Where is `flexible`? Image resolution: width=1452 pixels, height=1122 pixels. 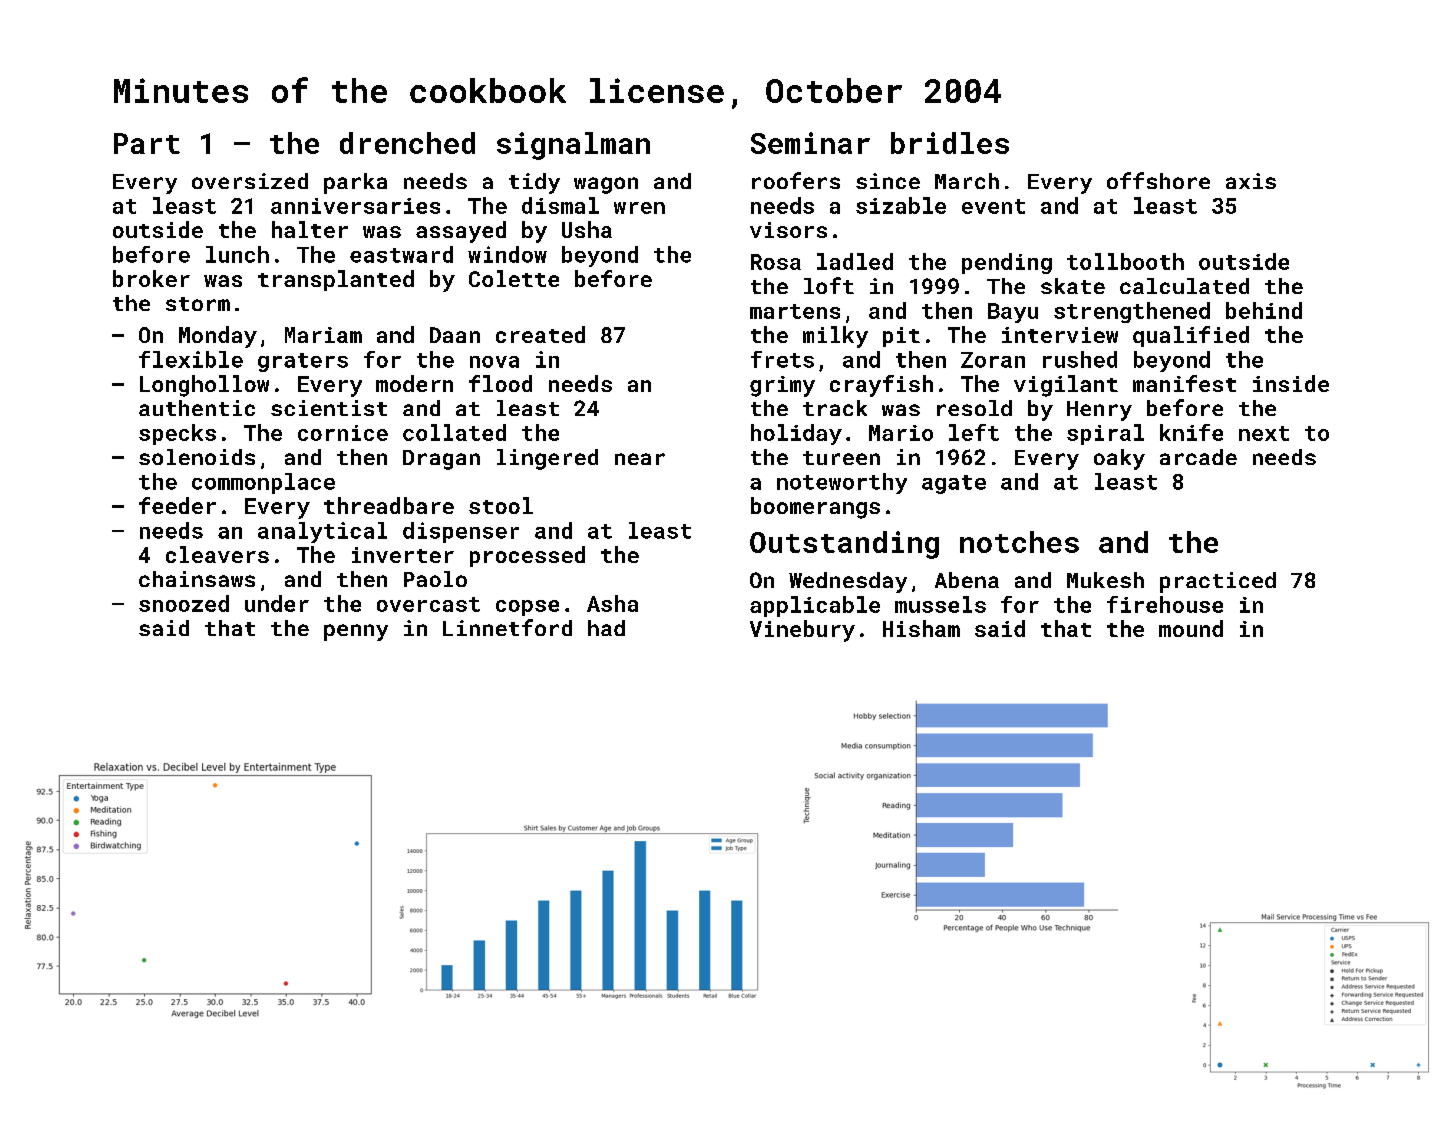
flexible is located at coordinates (191, 359).
